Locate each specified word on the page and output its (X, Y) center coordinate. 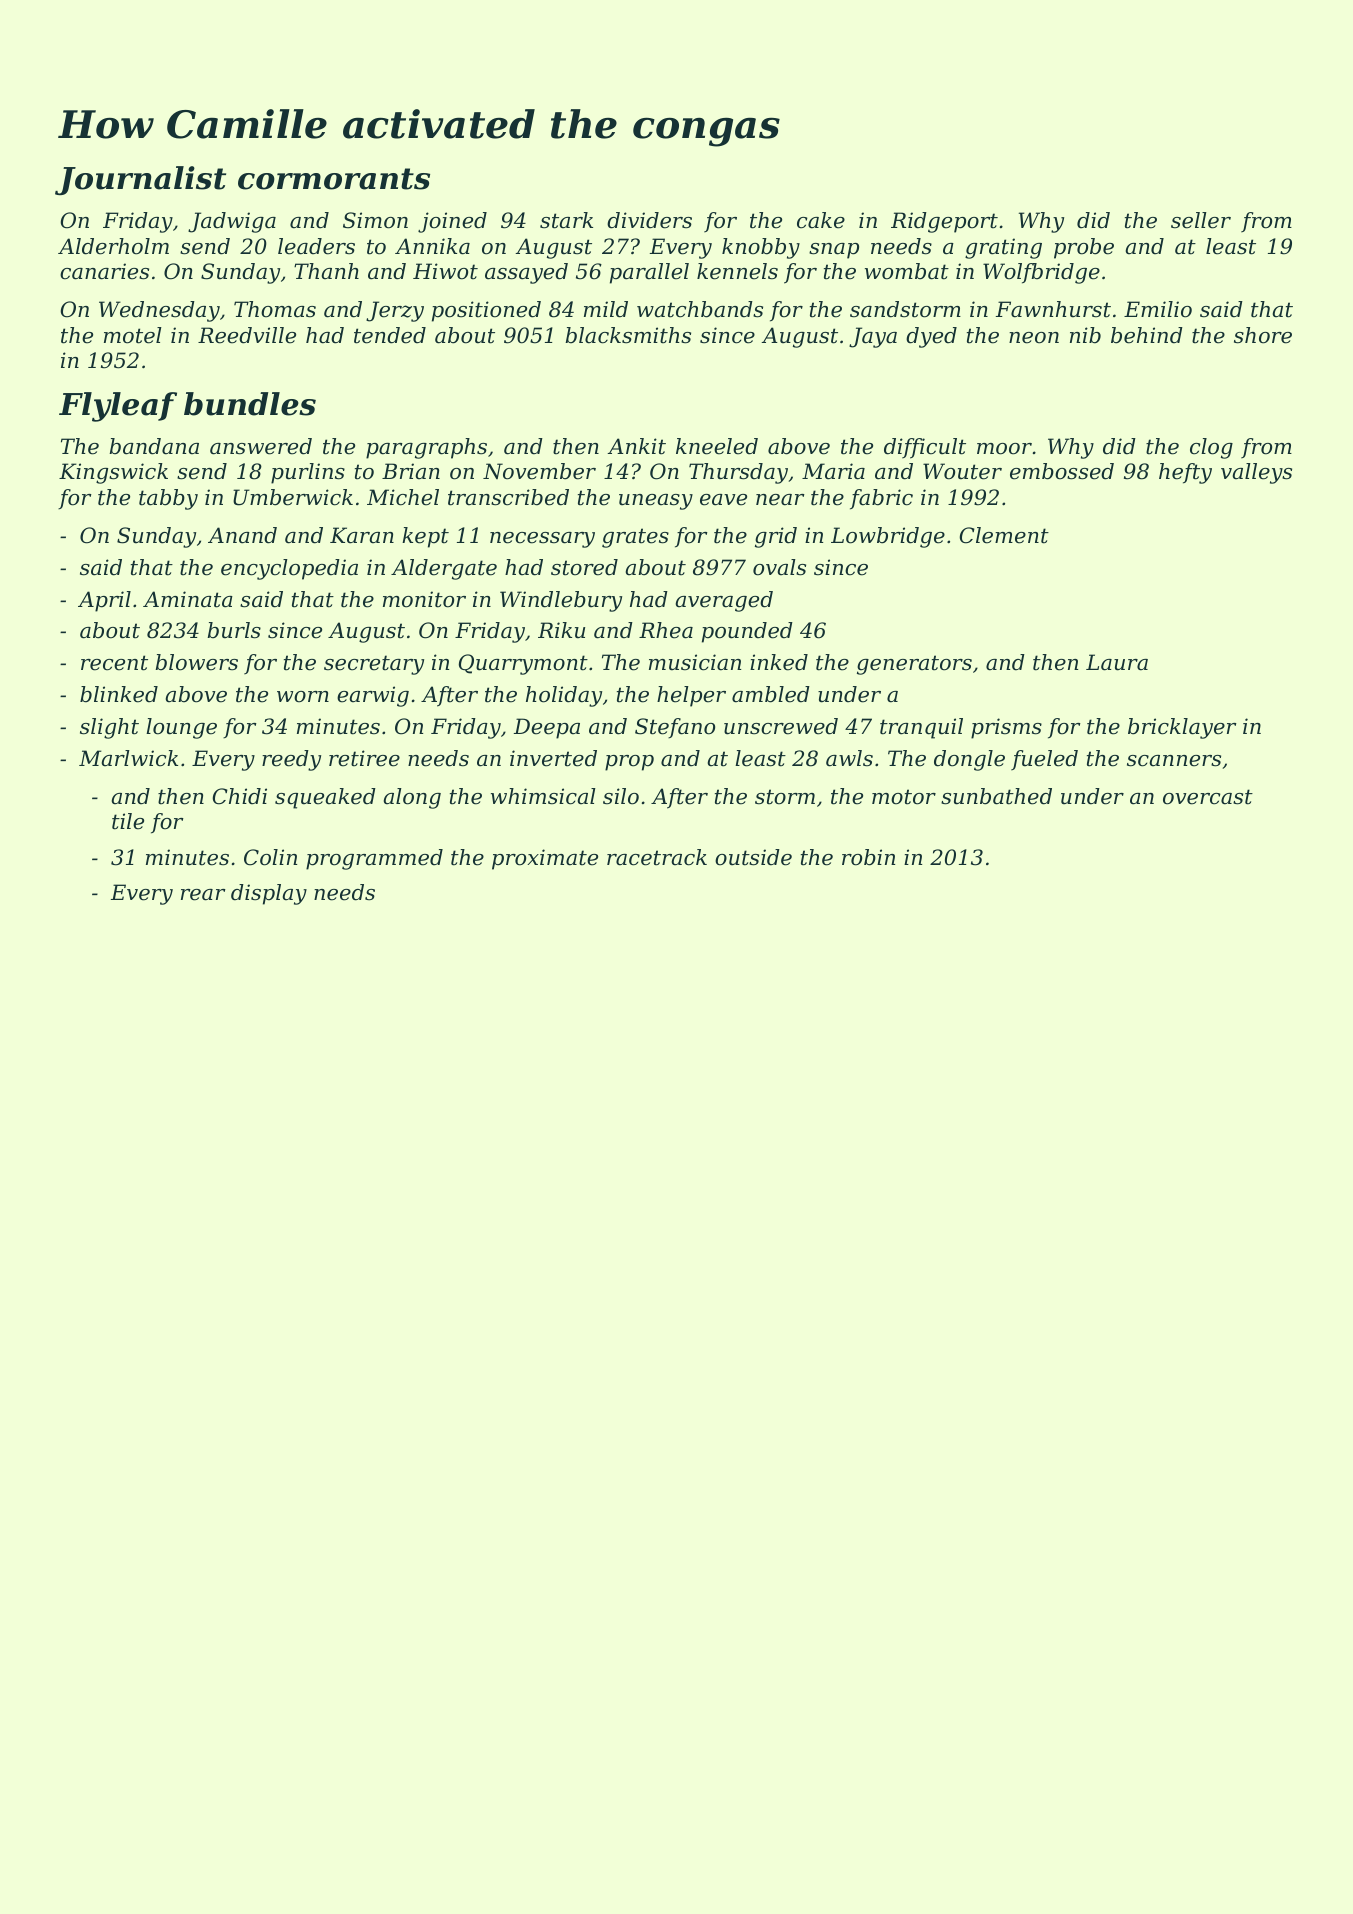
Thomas (275, 309)
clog (1211, 448)
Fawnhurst (1053, 309)
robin (868, 857)
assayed (526, 273)
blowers (196, 662)
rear (203, 895)
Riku (561, 630)
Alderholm (113, 246)
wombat (907, 271)
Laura (1117, 662)
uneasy (656, 502)
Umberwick (293, 497)
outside (753, 857)
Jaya (873, 337)
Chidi (240, 796)
